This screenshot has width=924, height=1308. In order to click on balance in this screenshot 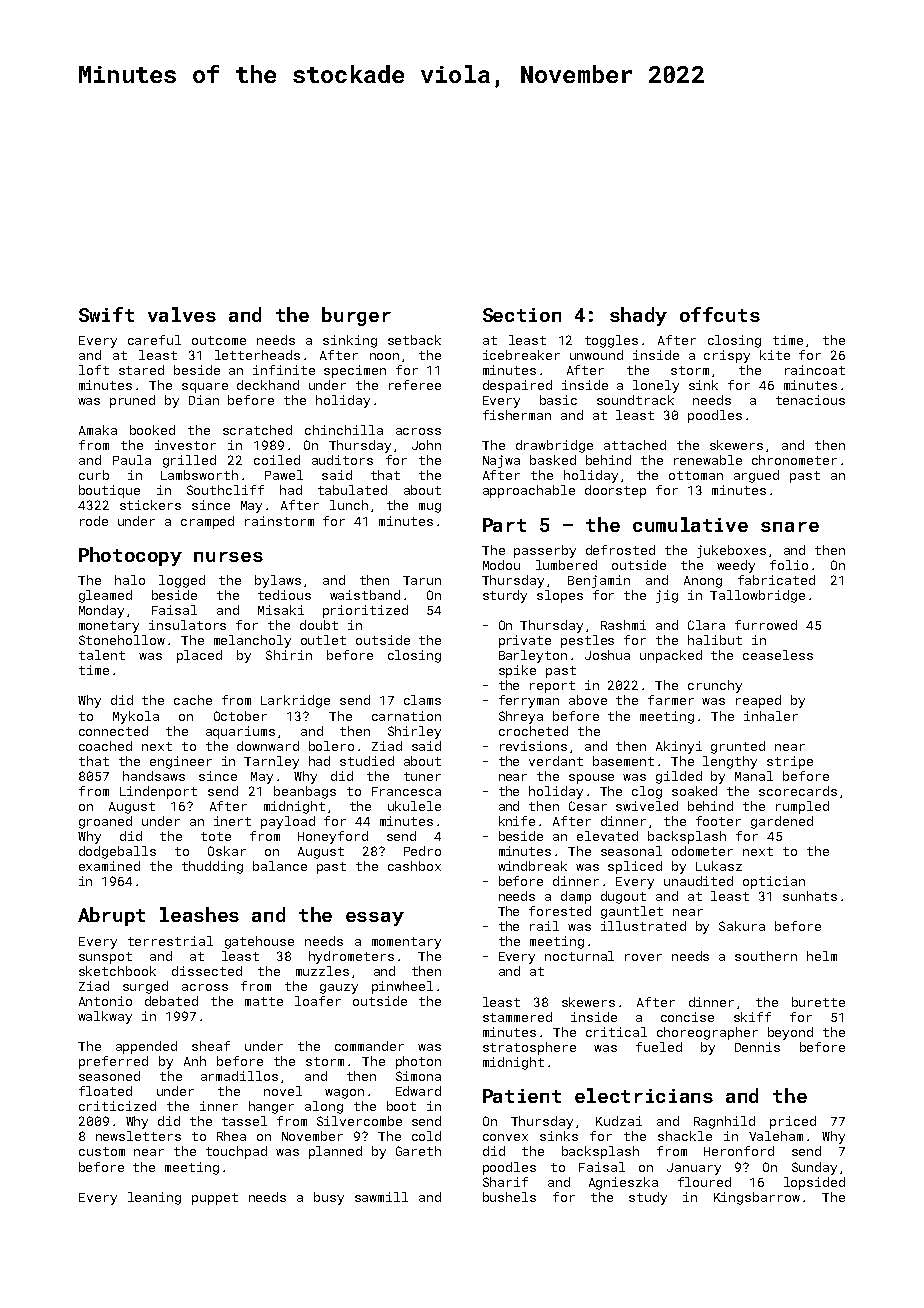, I will do `click(280, 866)`.
